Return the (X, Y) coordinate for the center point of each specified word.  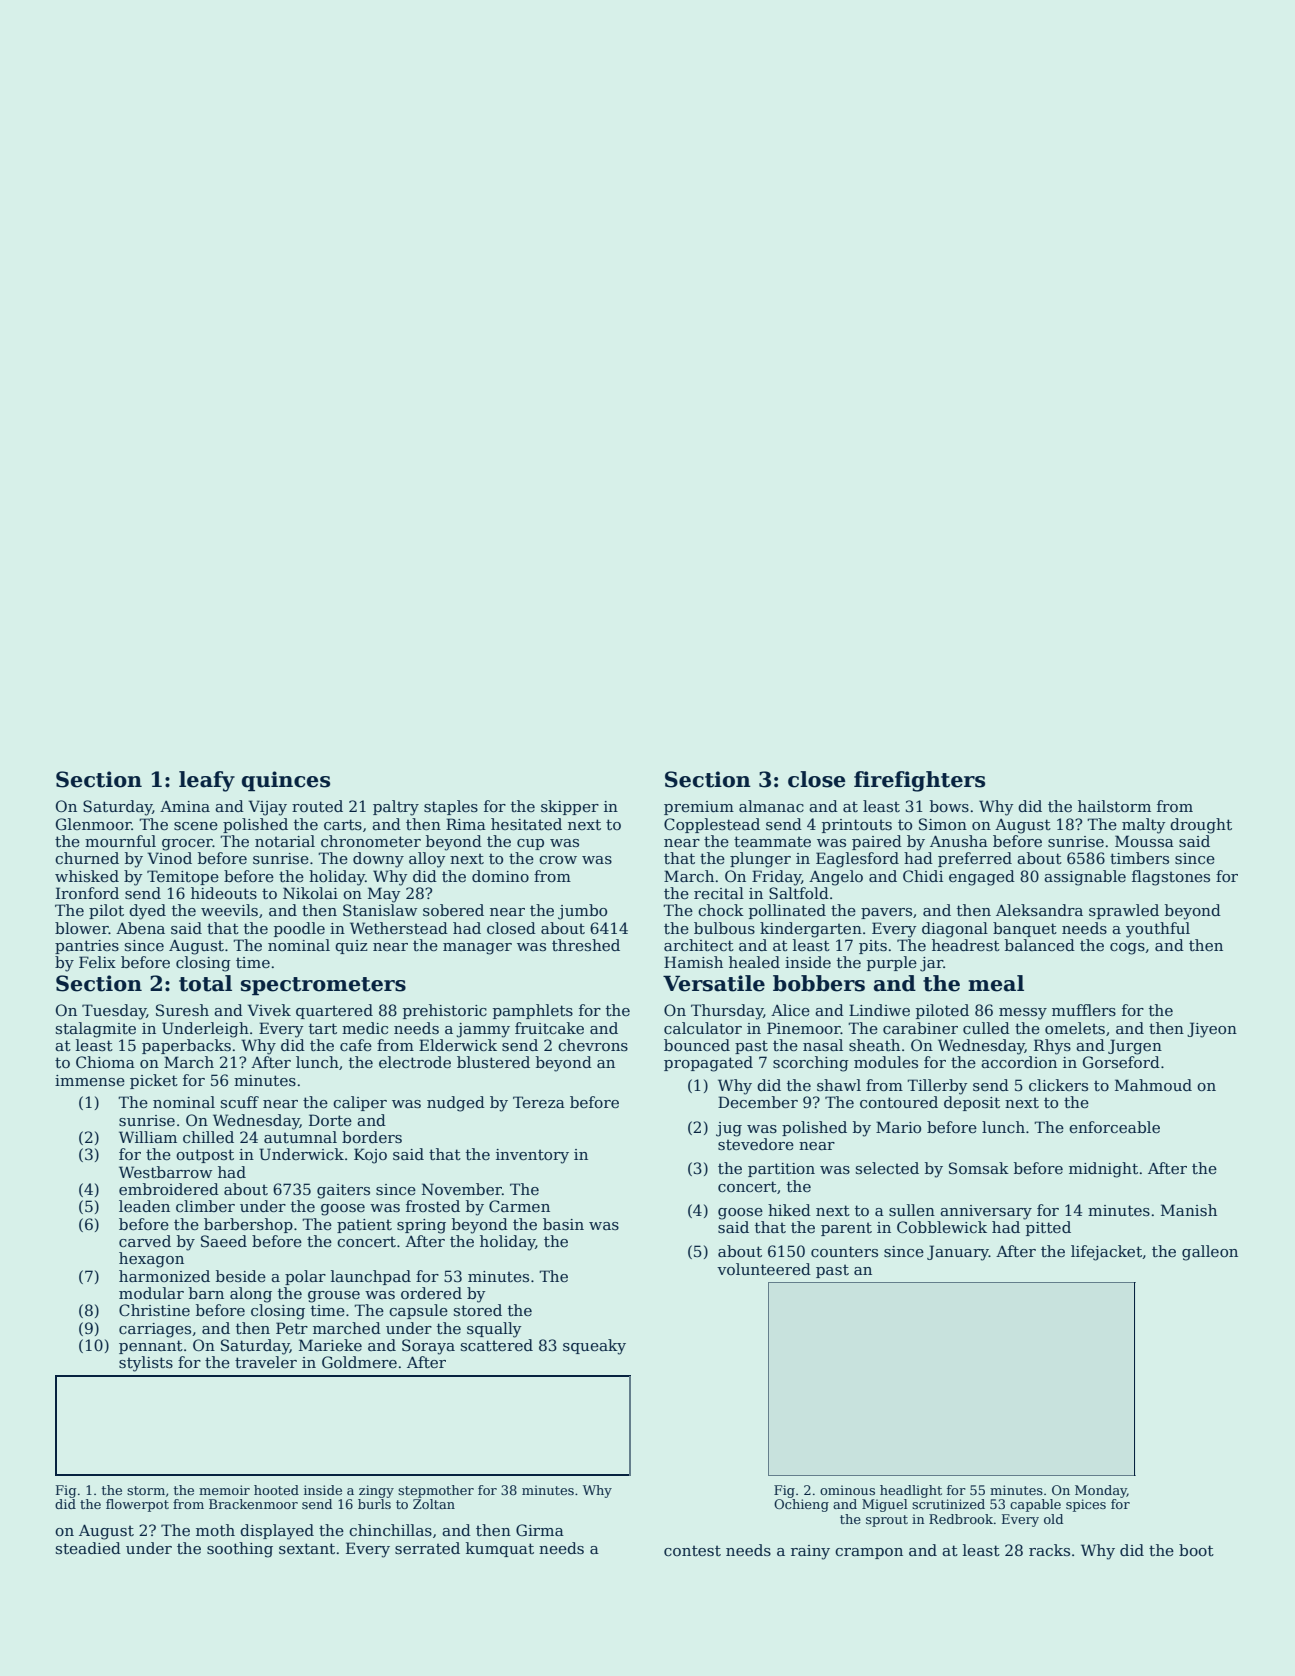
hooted (276, 1490)
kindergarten (811, 930)
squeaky (594, 1347)
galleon (1210, 1253)
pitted (1048, 1228)
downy (378, 860)
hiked (789, 1210)
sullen (912, 1210)
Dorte (330, 1120)
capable (1035, 1505)
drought (1201, 826)
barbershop (248, 1225)
